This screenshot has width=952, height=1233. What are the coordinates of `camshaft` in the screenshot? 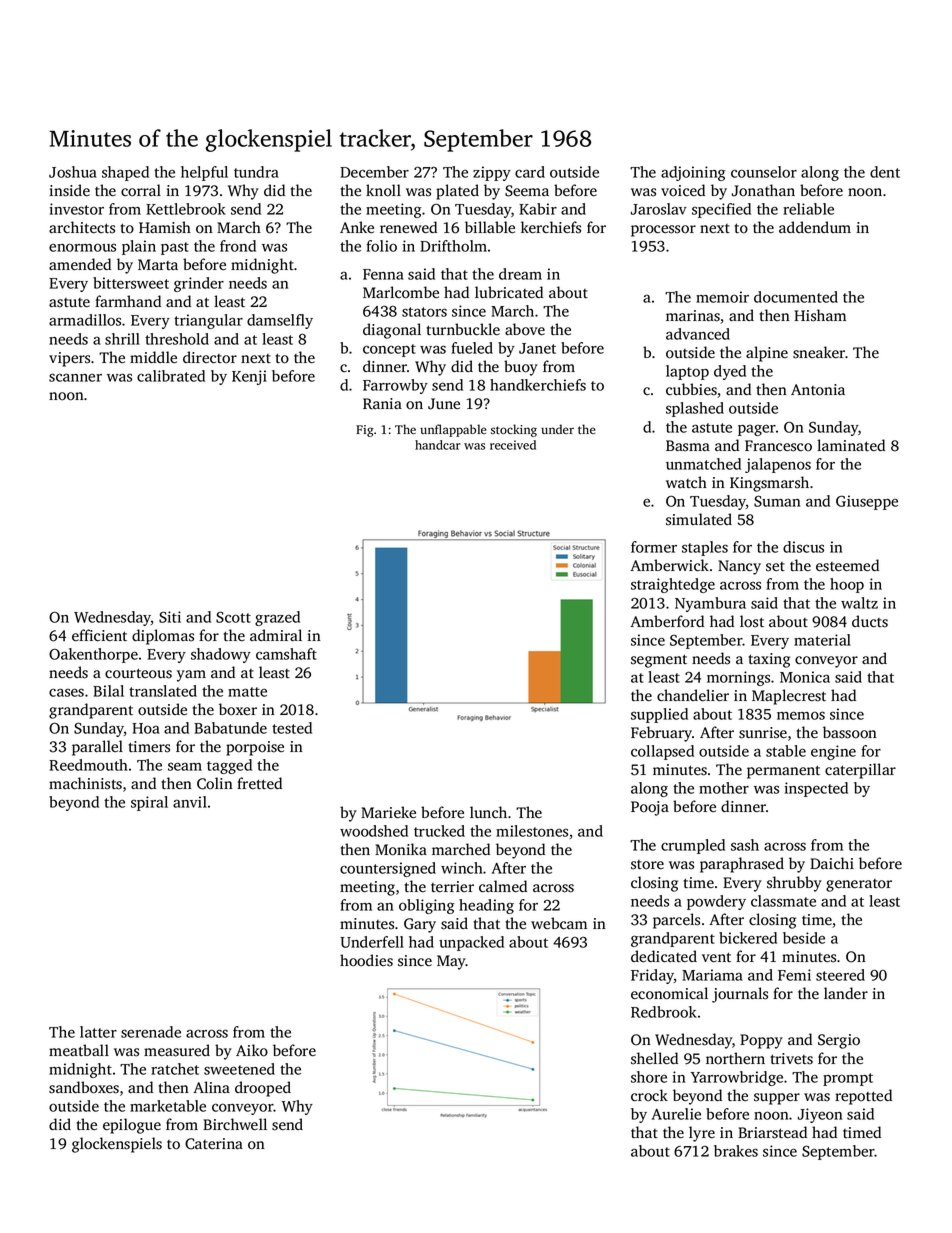 It's located at (286, 654).
